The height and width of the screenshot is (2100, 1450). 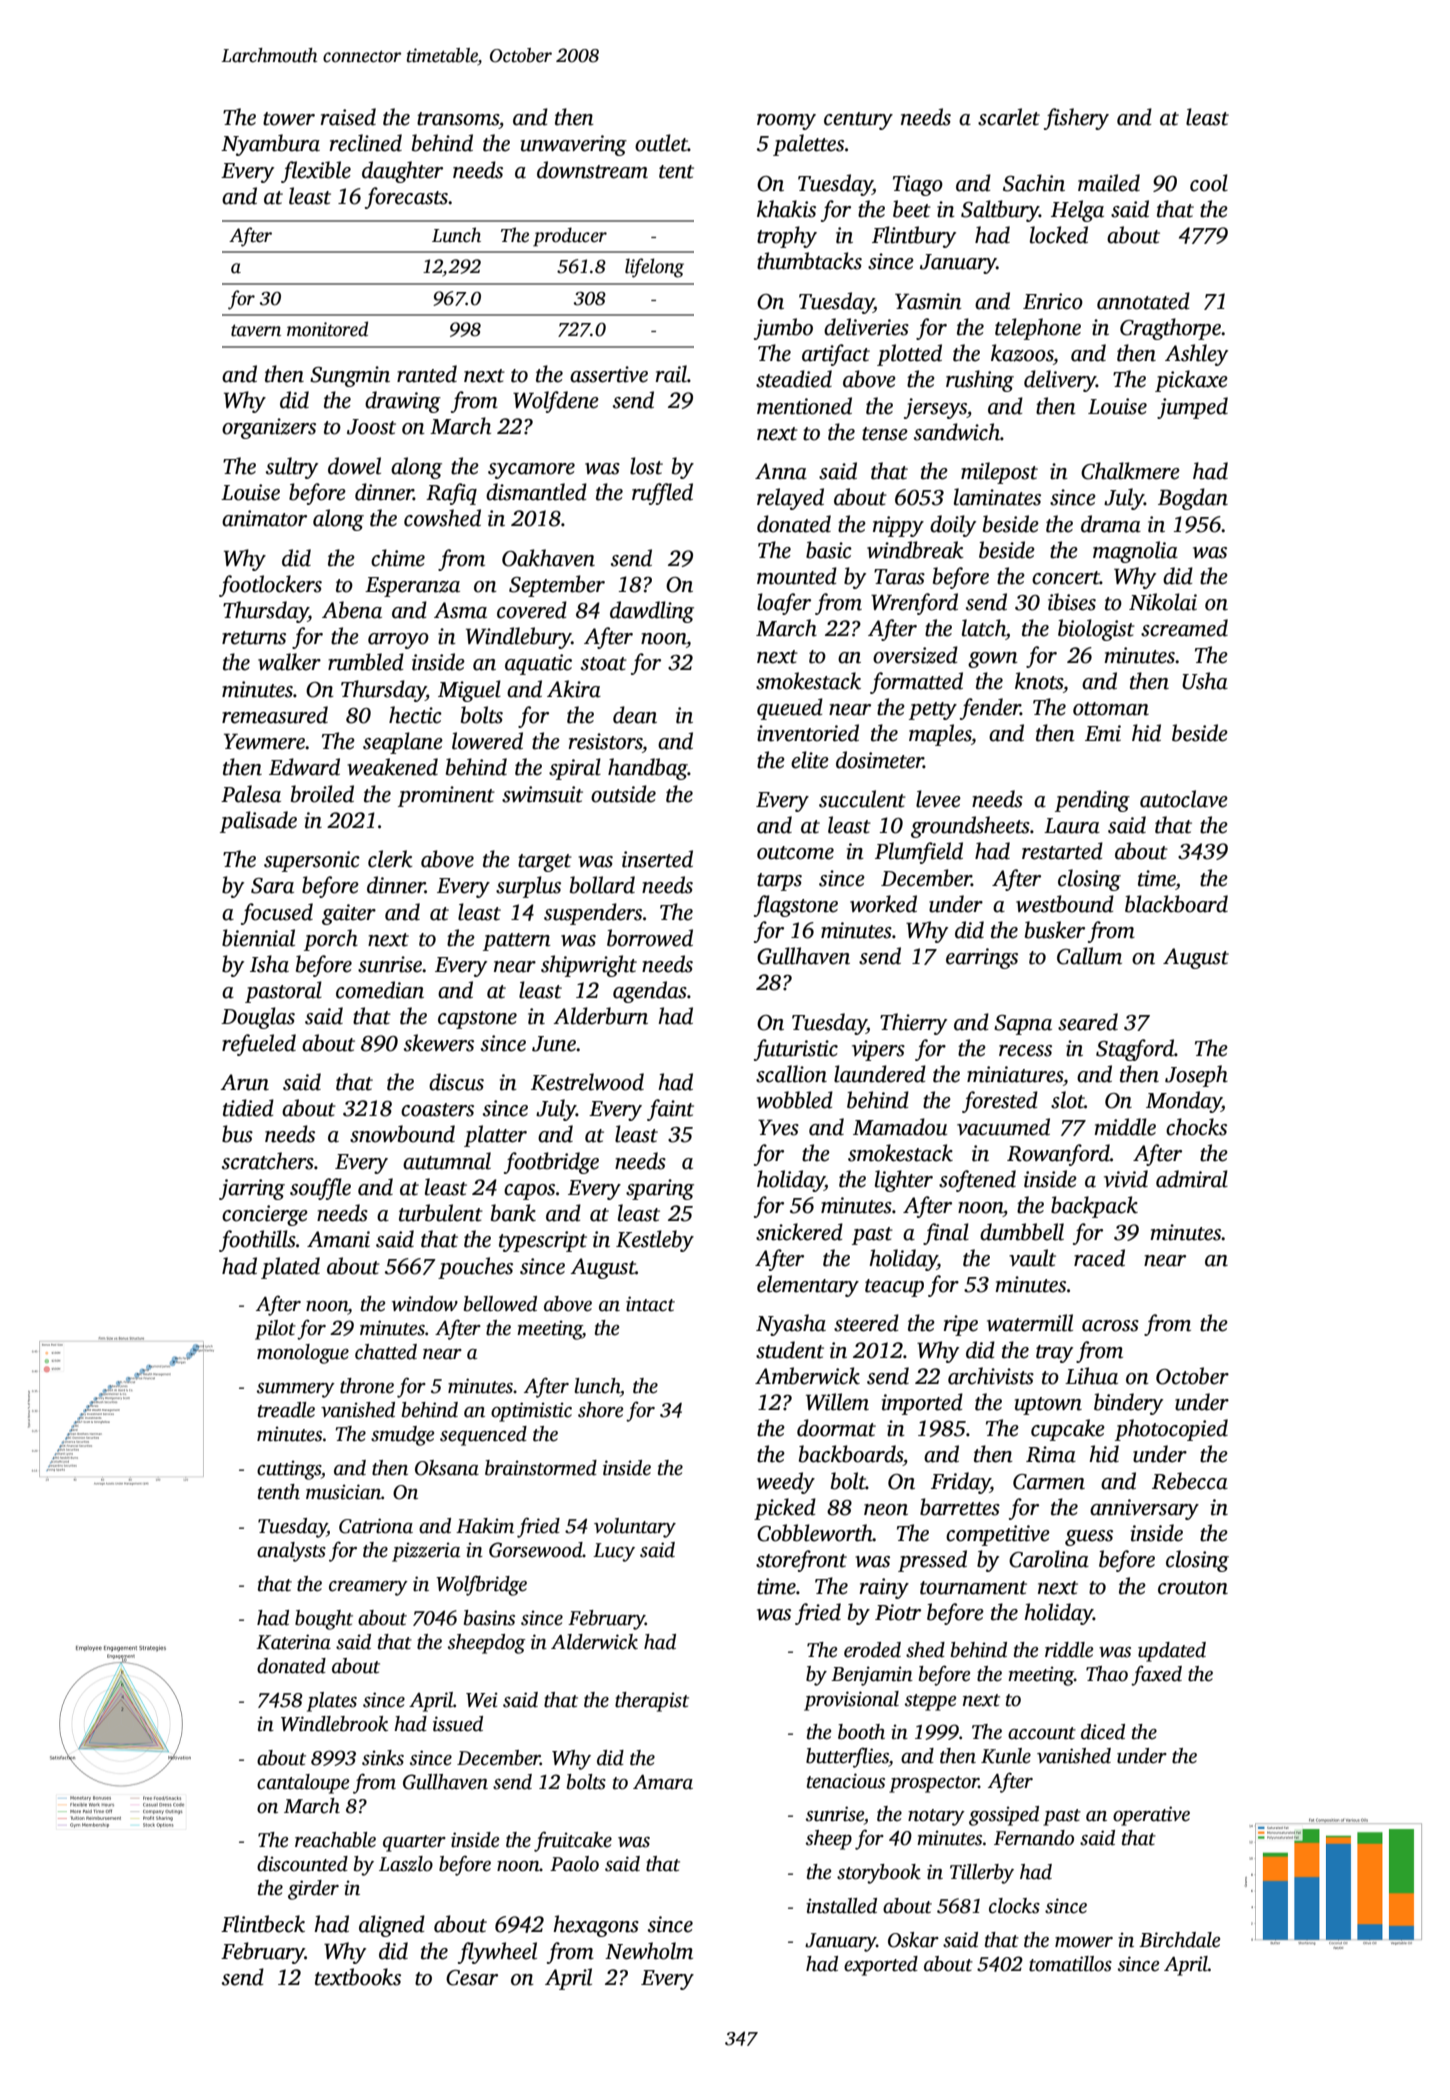 I want to click on Cragthorpe, so click(x=1171, y=329).
